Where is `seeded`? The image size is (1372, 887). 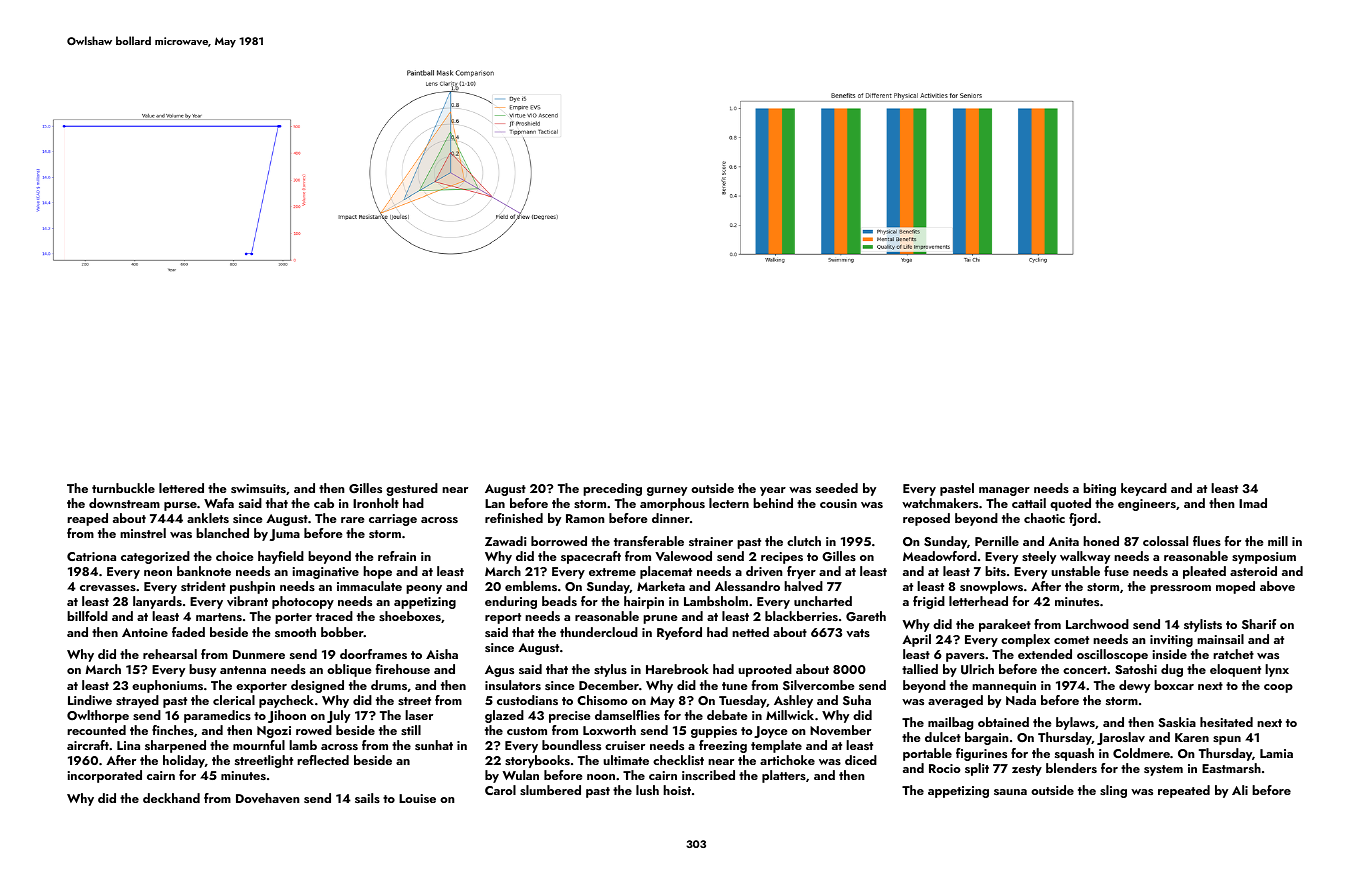 seeded is located at coordinates (837, 488).
